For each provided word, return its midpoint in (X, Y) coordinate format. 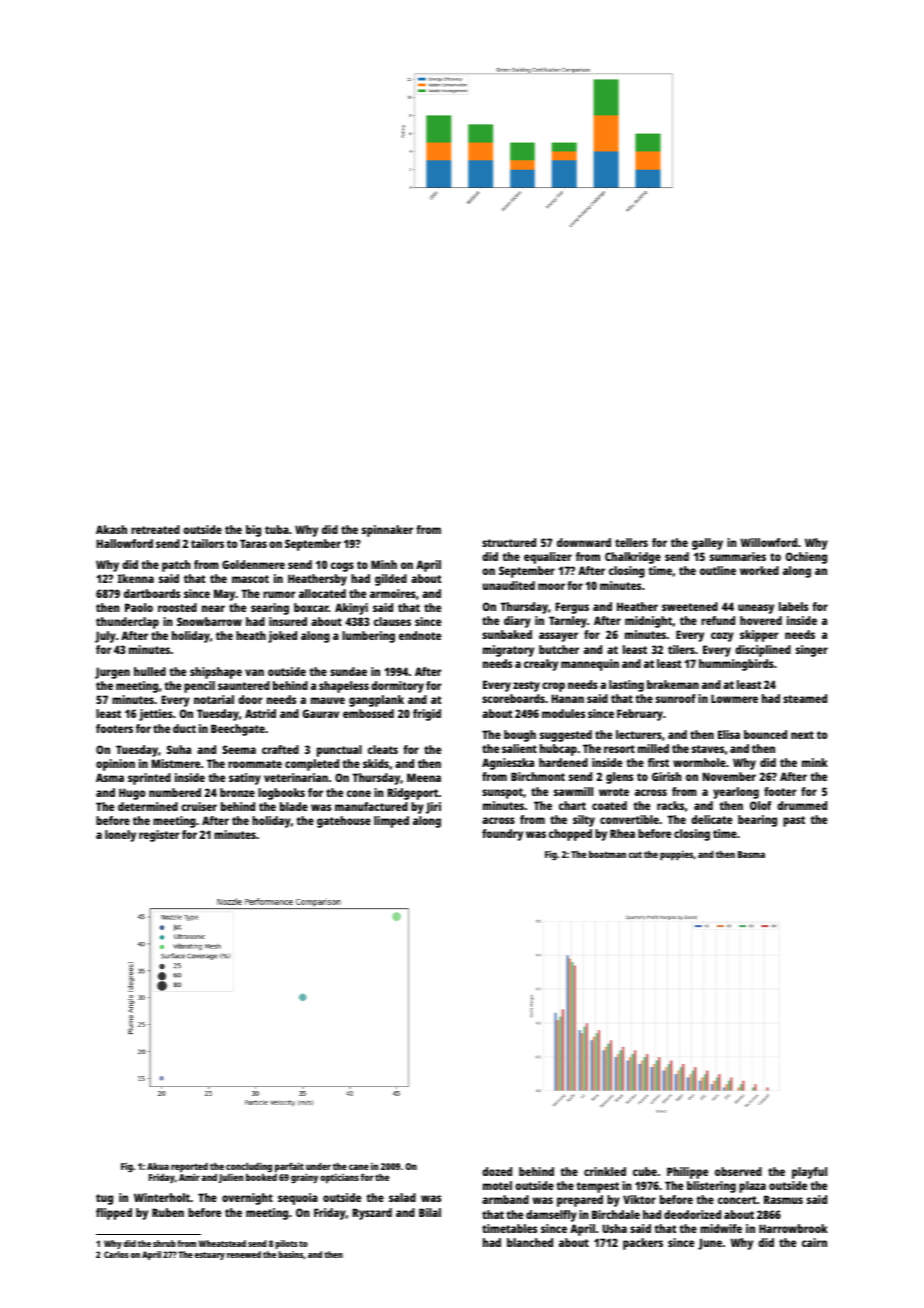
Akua (158, 1166)
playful (809, 1173)
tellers (631, 542)
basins (290, 1254)
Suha (179, 749)
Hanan (567, 698)
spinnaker (387, 531)
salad (402, 1197)
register (159, 836)
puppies (676, 855)
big (253, 531)
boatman (607, 854)
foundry (502, 835)
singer (812, 651)
